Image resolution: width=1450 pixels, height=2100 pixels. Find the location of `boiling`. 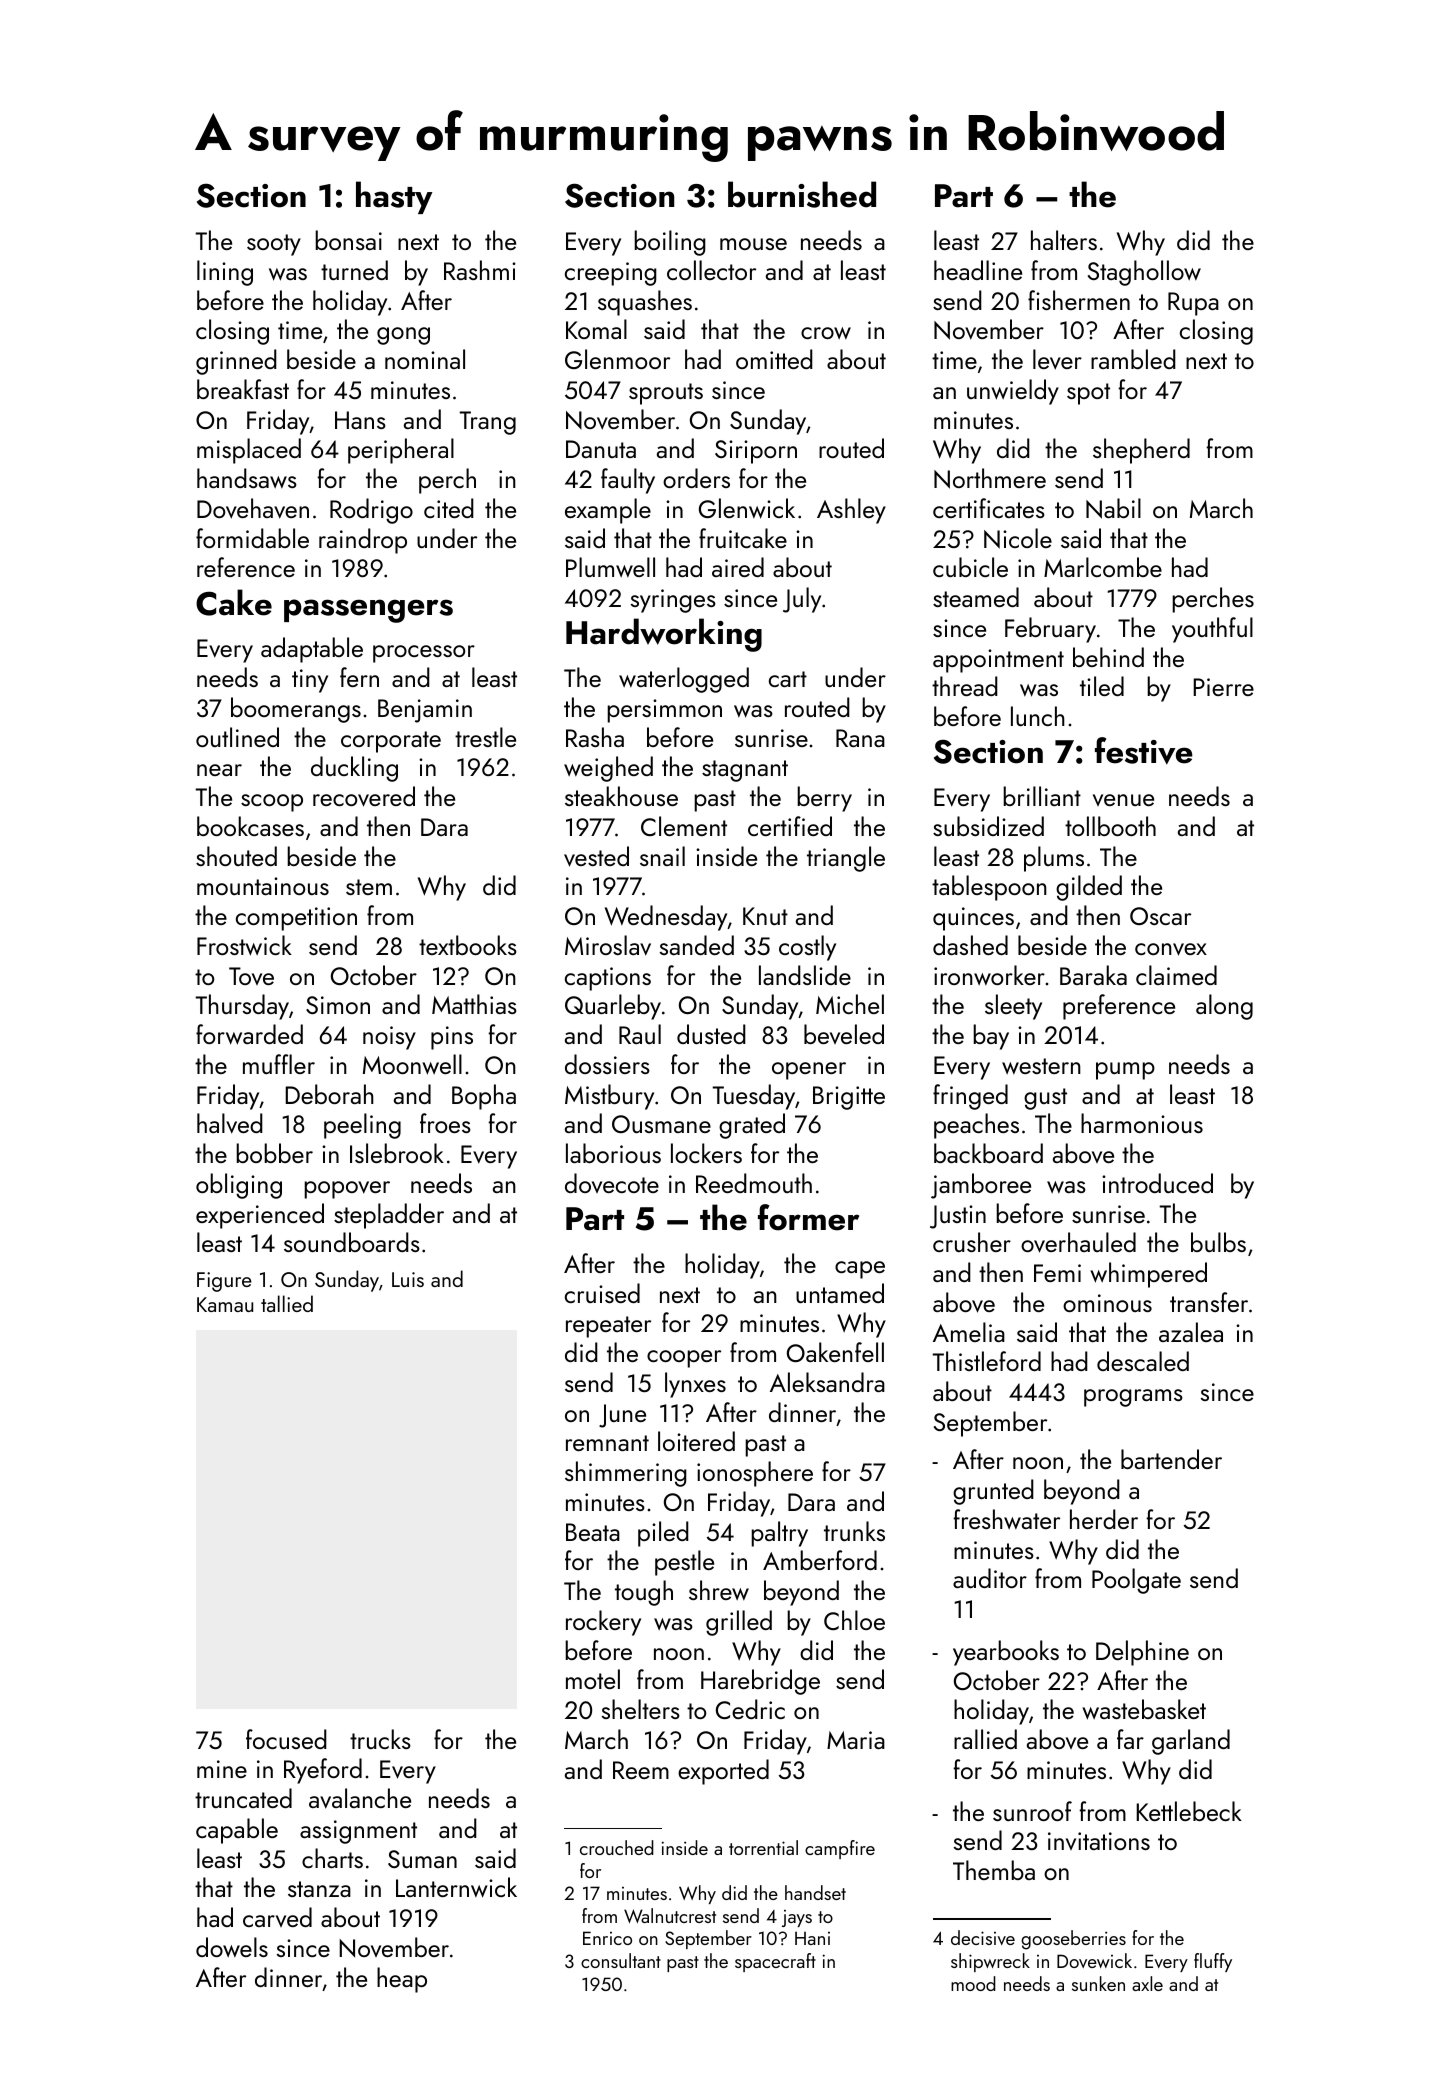

boiling is located at coordinates (670, 243).
